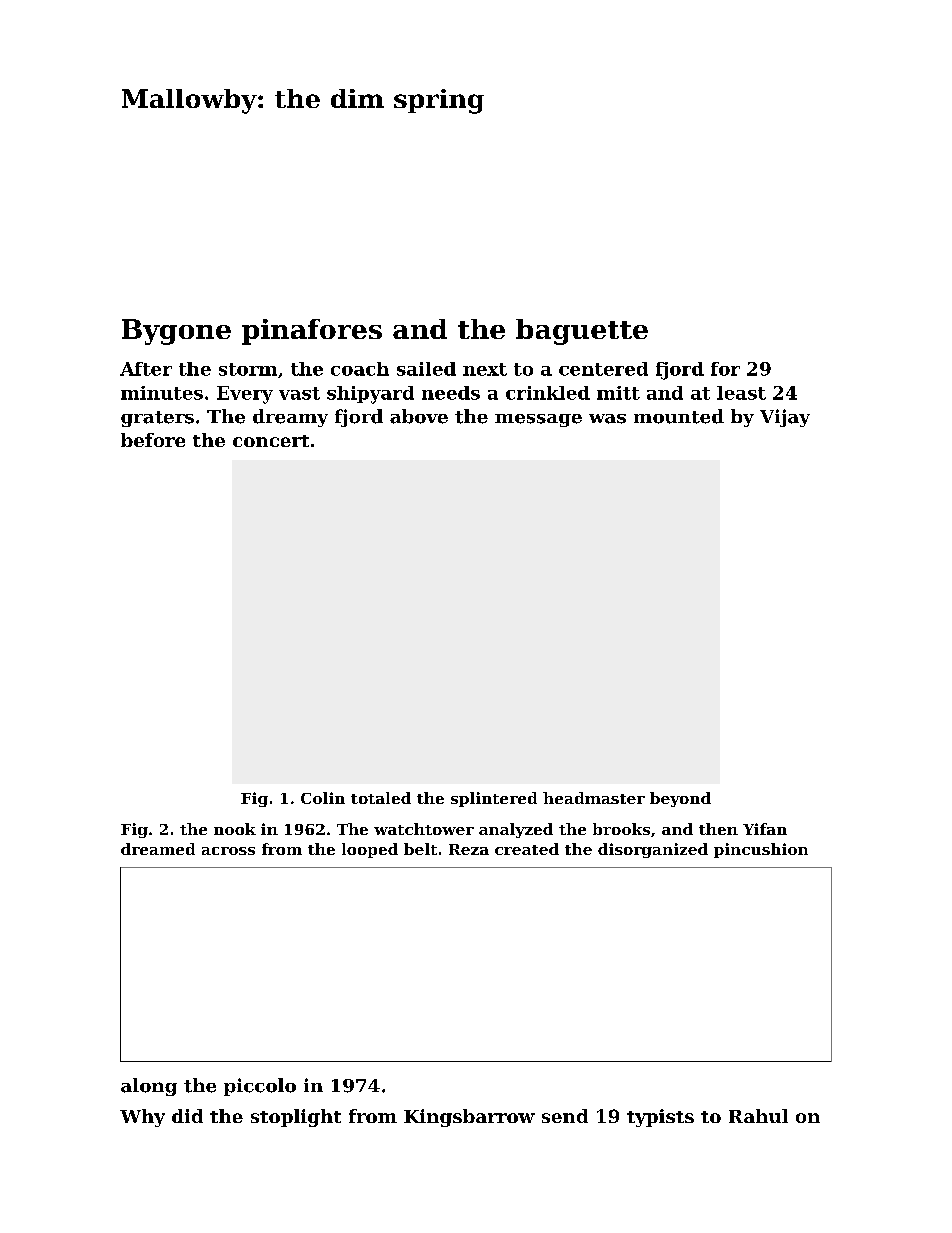 Image resolution: width=952 pixels, height=1233 pixels. Describe the element at coordinates (158, 849) in the screenshot. I see `dreamed` at that location.
